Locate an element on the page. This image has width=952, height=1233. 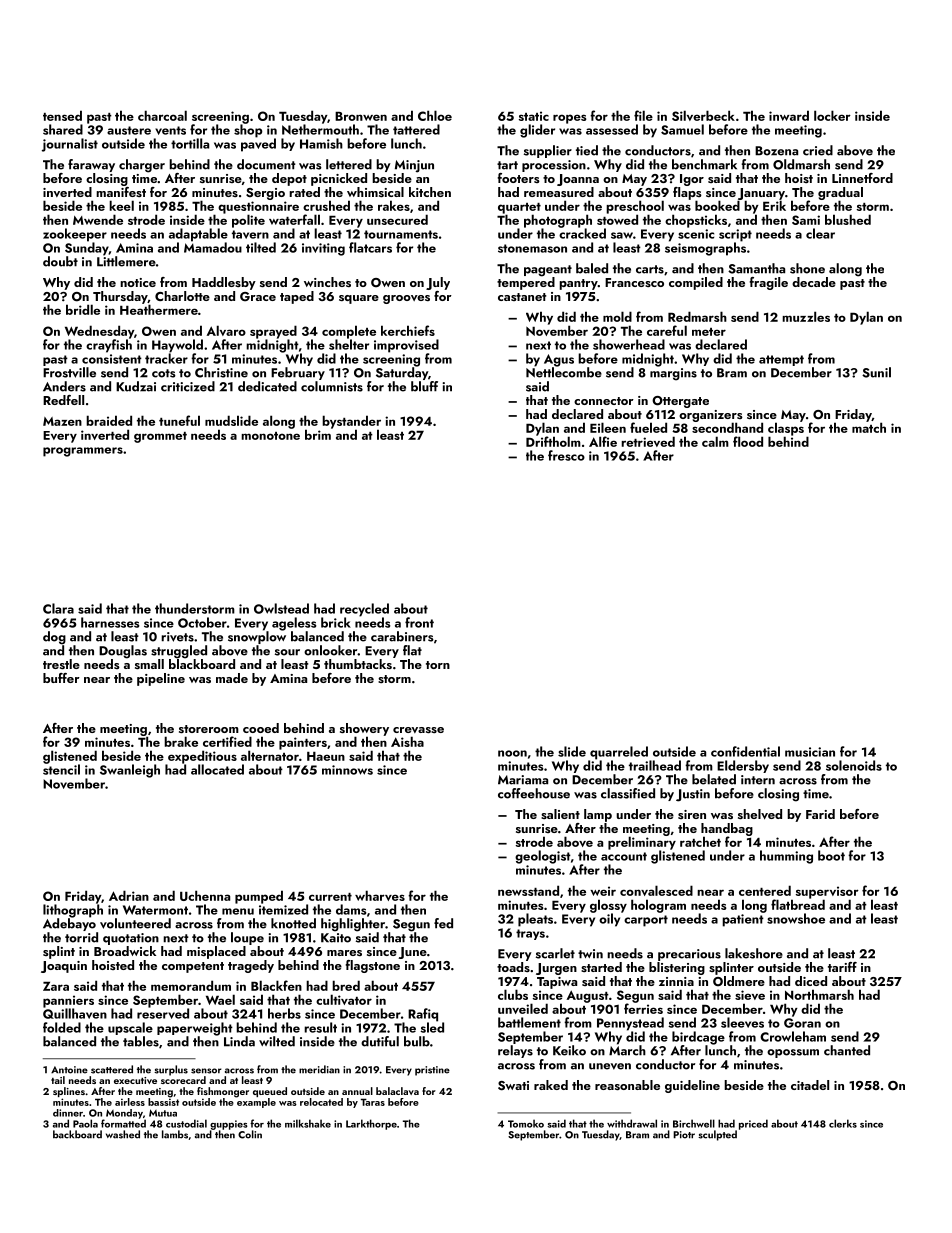
Paola is located at coordinates (85, 1123).
